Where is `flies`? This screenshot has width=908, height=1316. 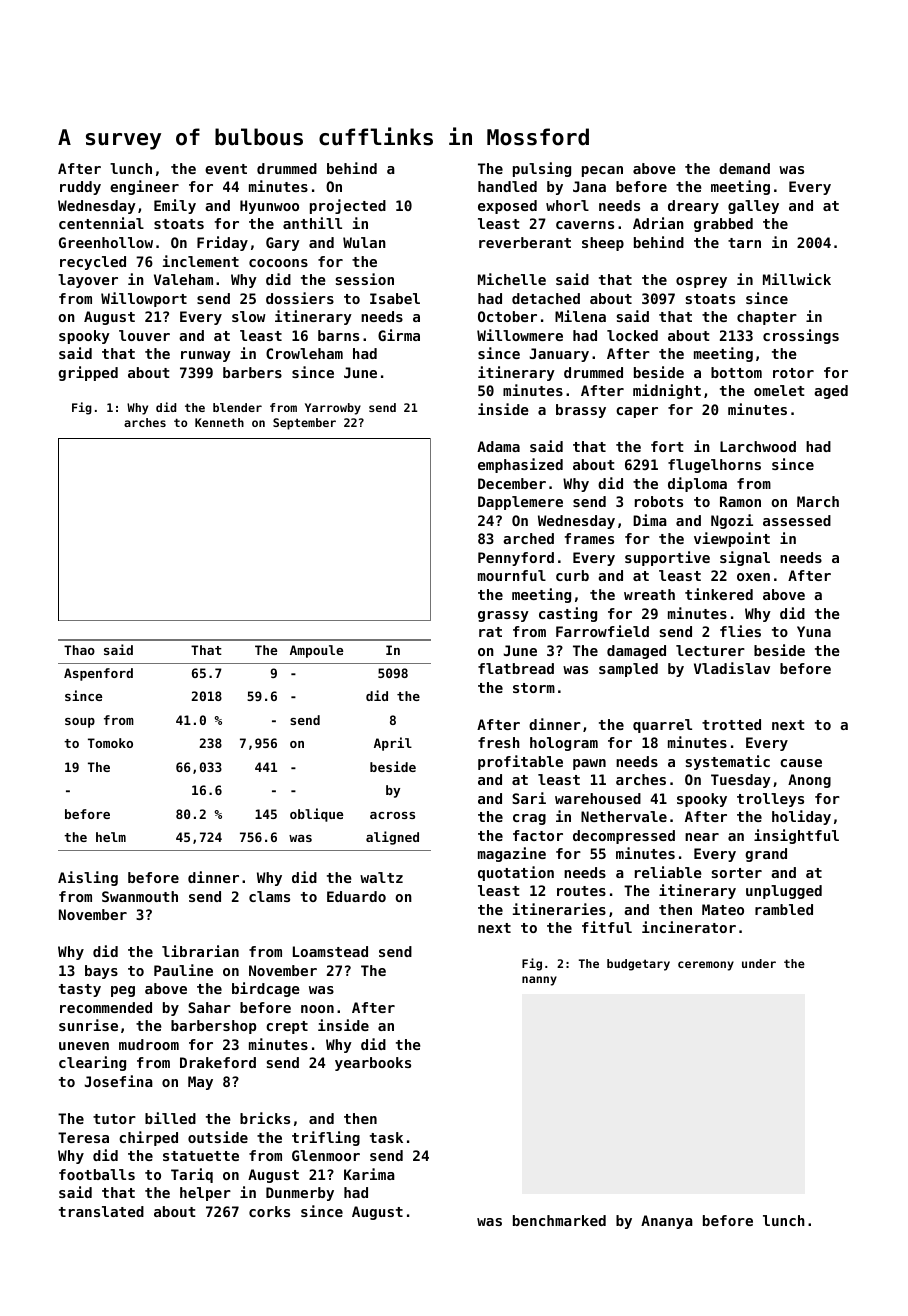 flies is located at coordinates (740, 631).
